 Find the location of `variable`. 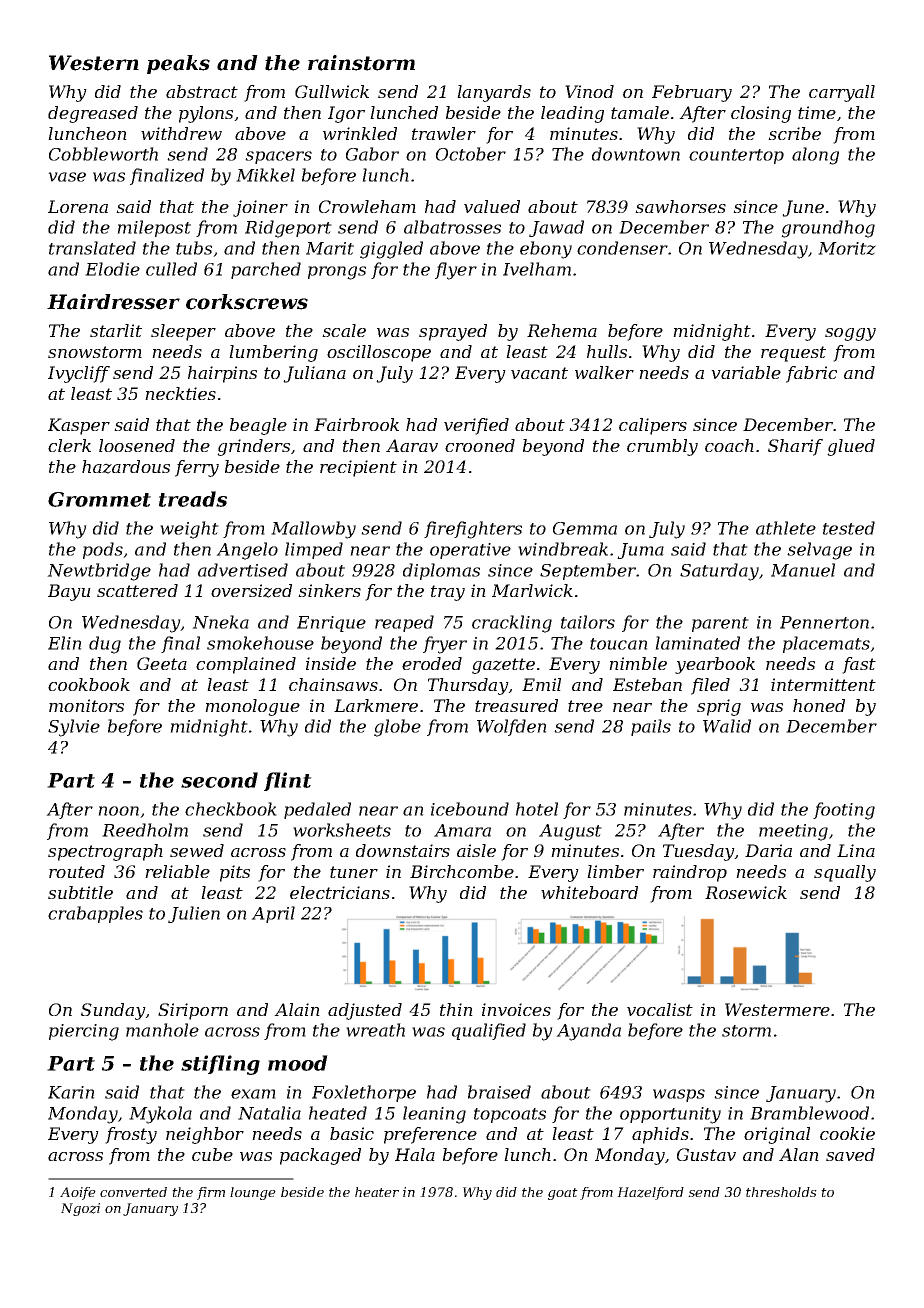

variable is located at coordinates (746, 372).
